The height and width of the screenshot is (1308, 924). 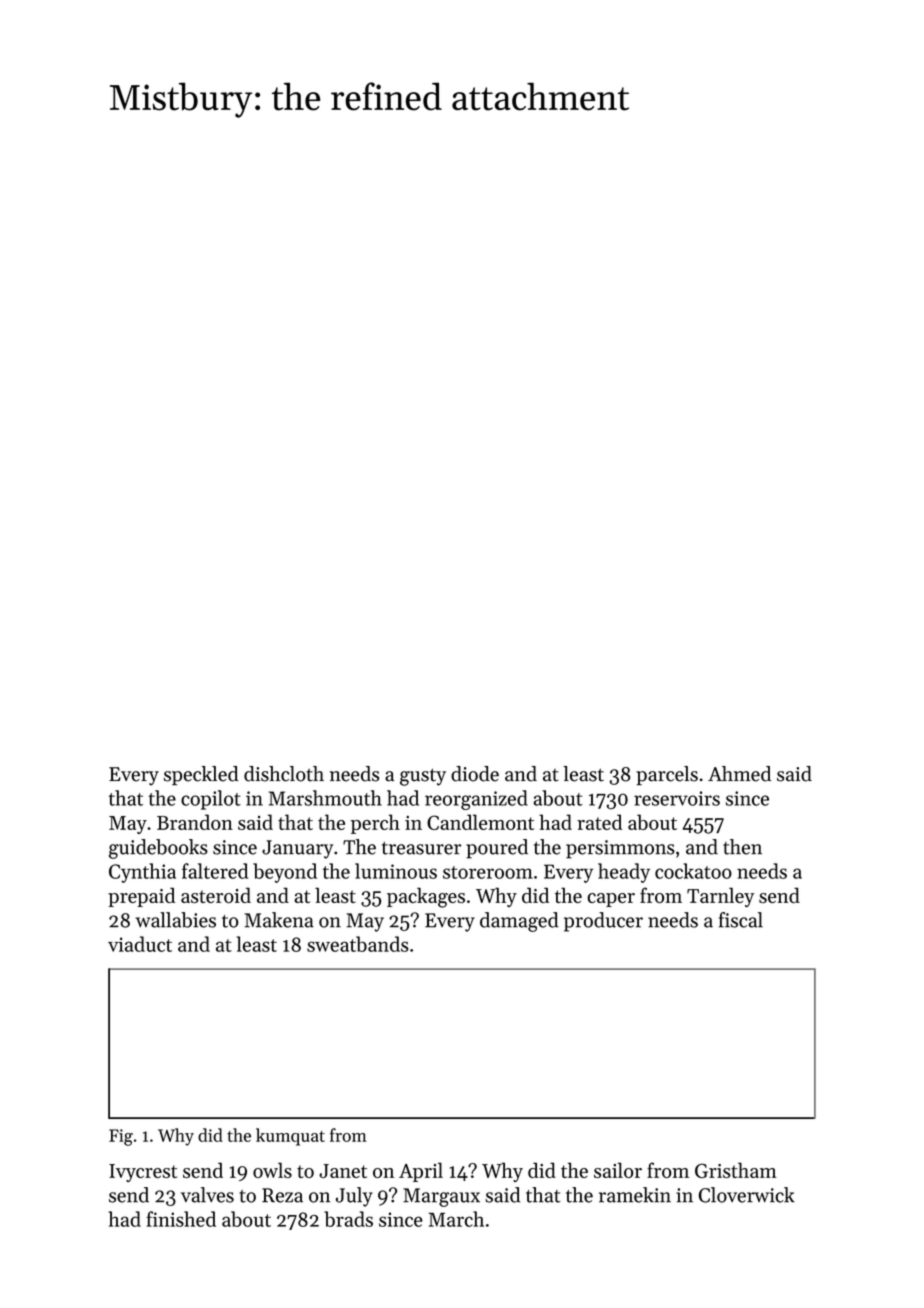 I want to click on kumquat, so click(x=290, y=1137).
